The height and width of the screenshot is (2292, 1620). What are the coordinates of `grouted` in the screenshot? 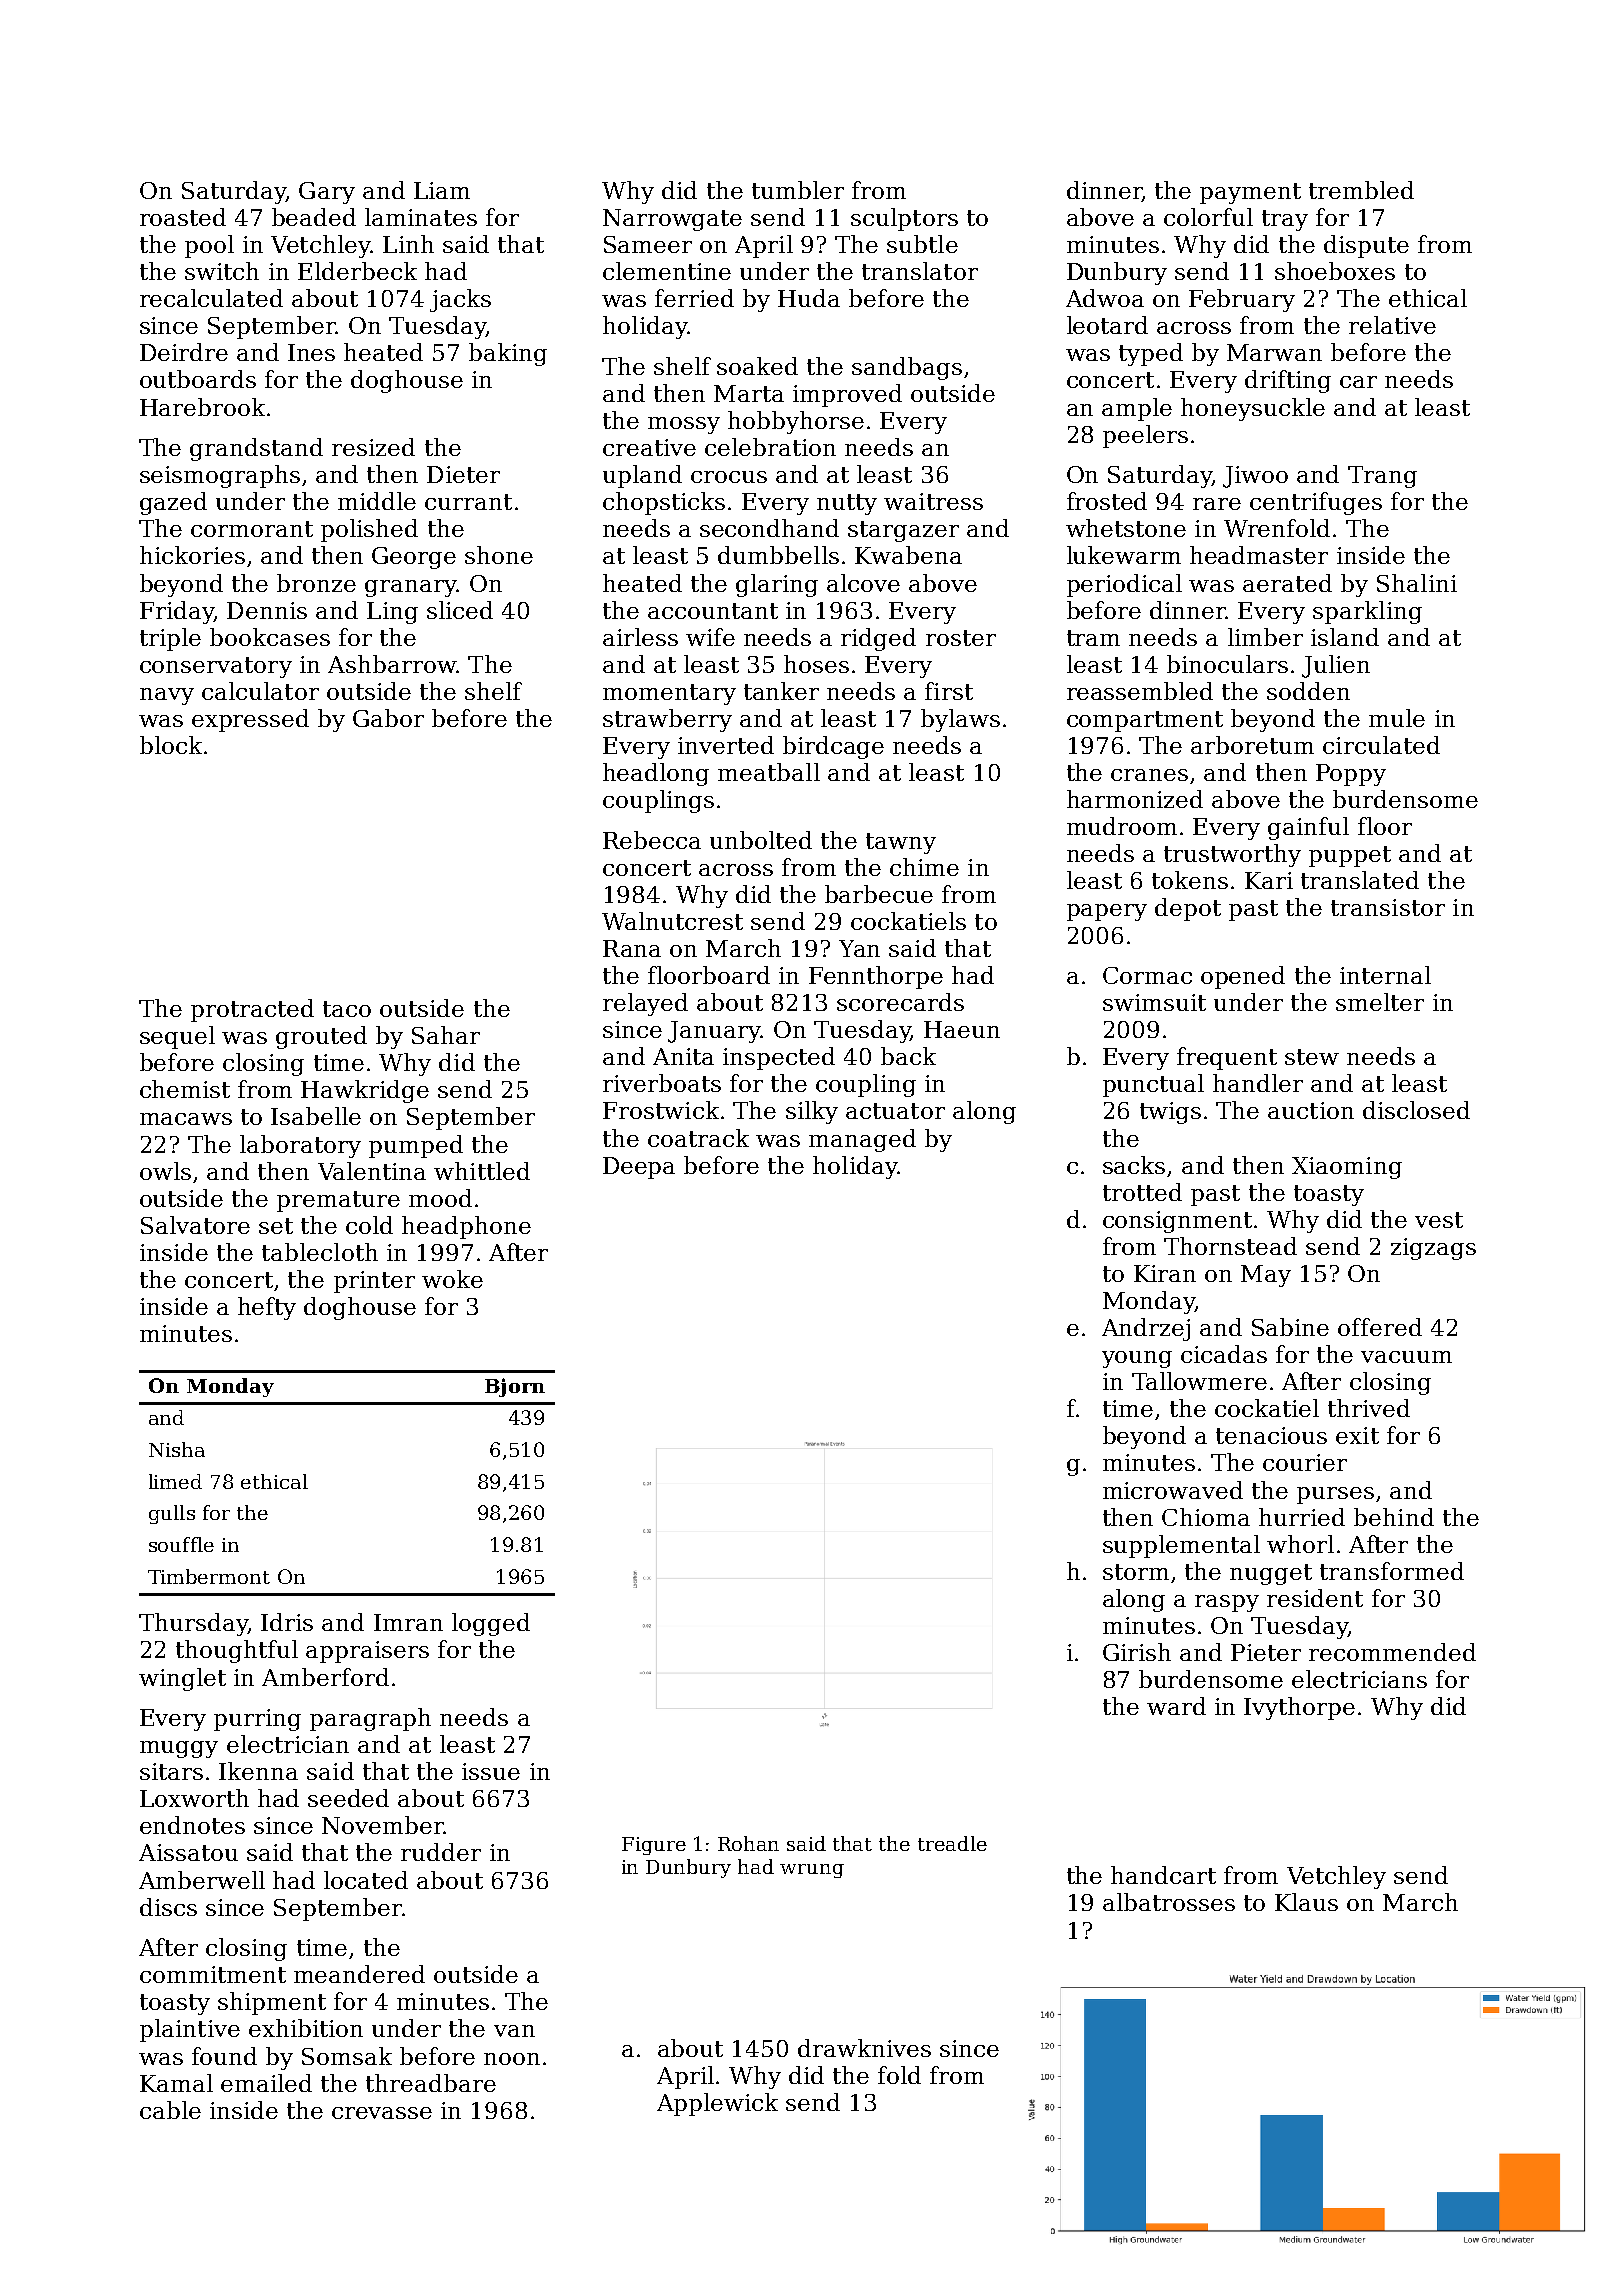 It's located at (321, 1037).
